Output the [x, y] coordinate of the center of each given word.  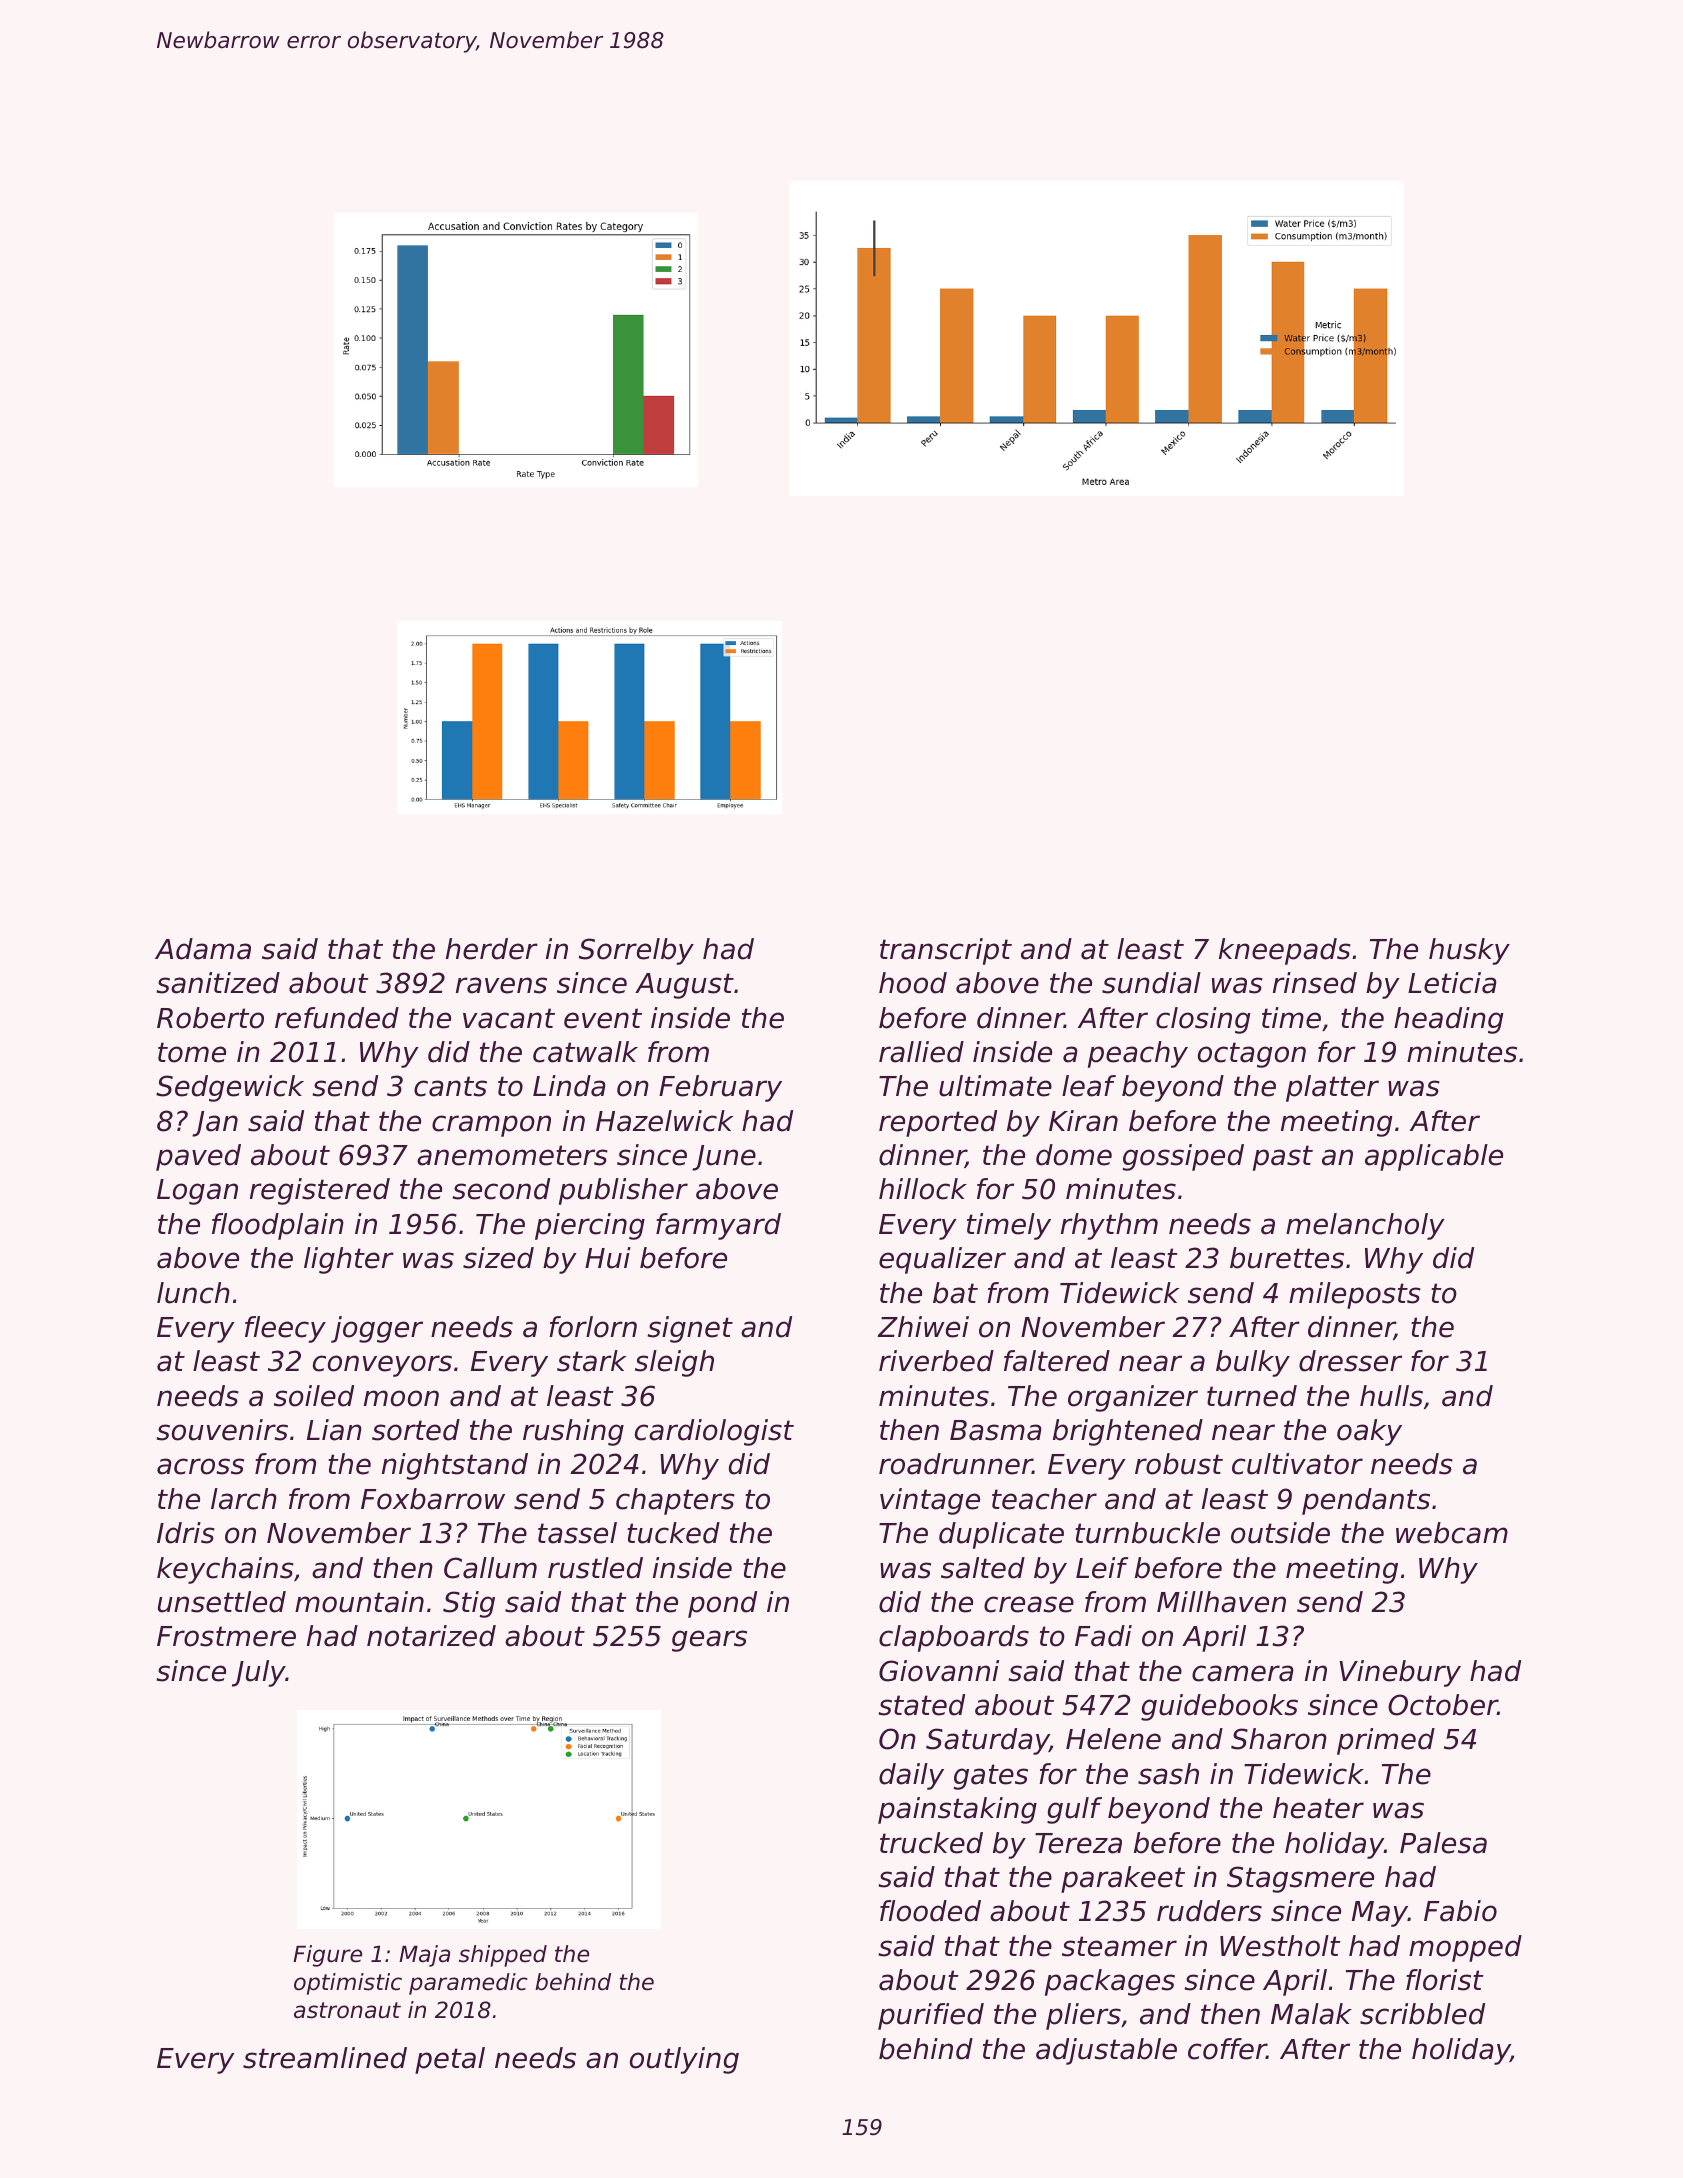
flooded [930, 1911]
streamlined [325, 2058]
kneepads [1285, 951]
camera [1243, 1673]
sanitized [218, 983]
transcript [946, 951]
